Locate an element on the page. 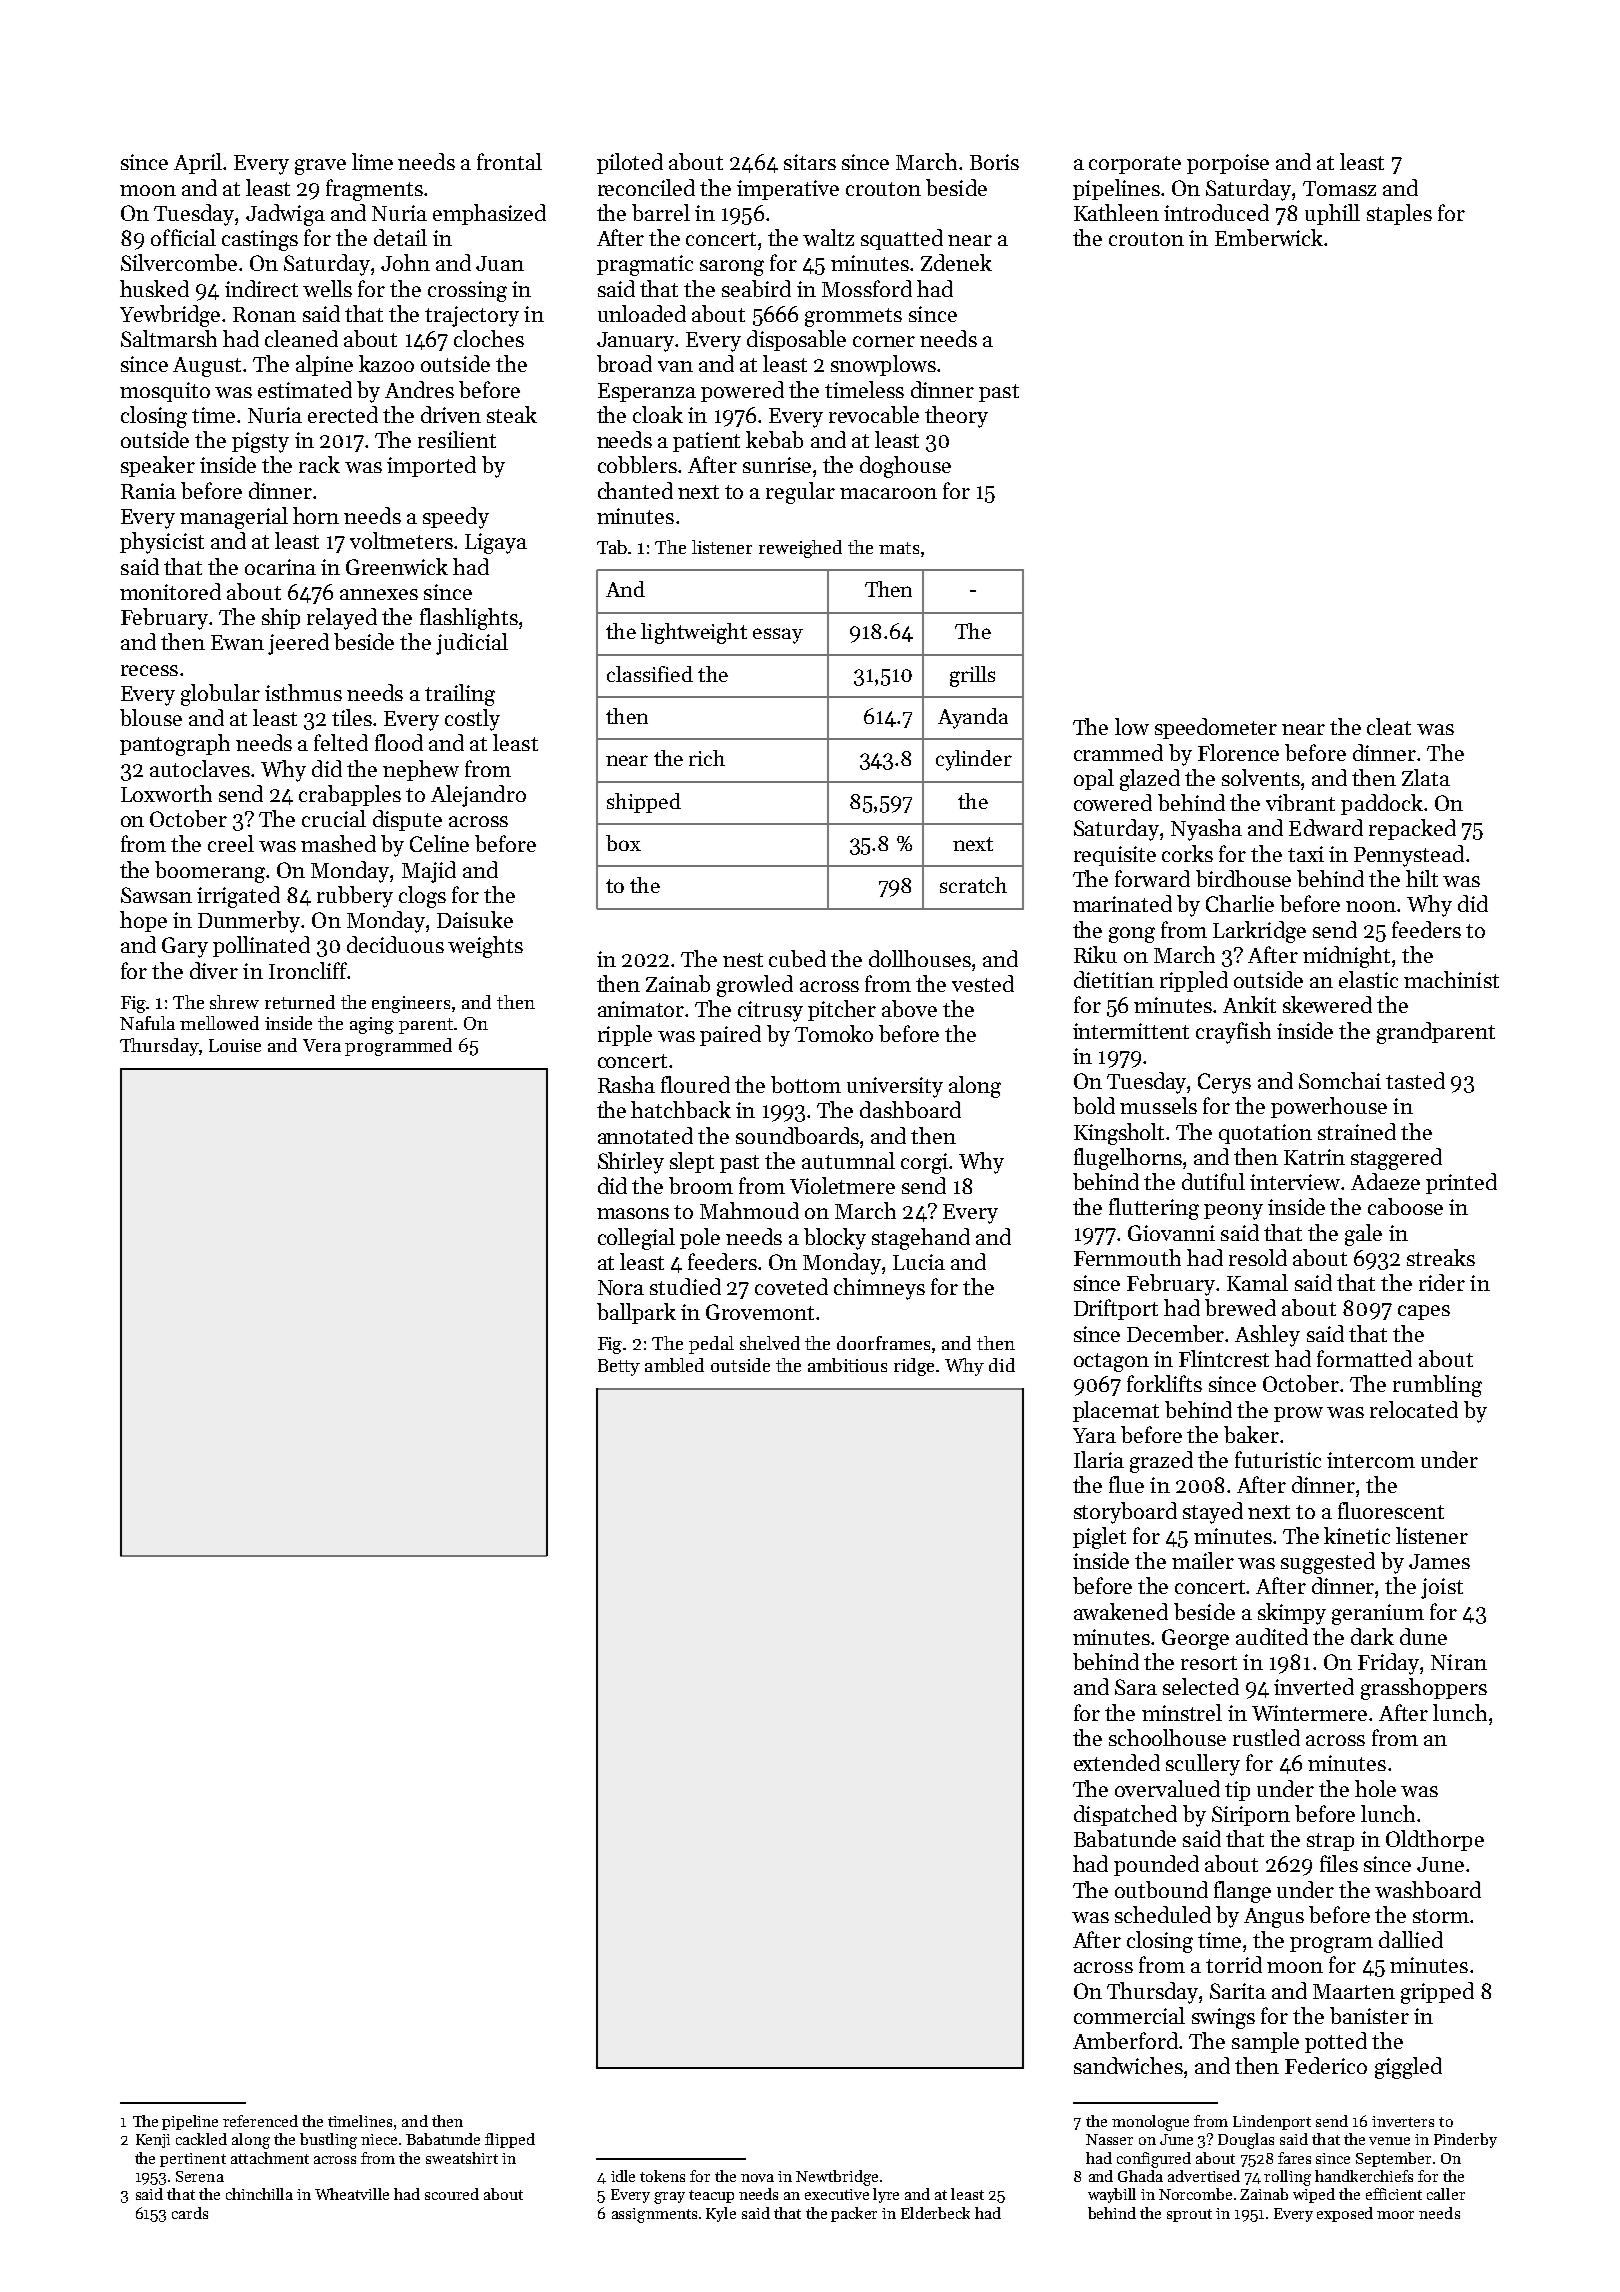 The width and height of the image is (1620, 2292). Louise is located at coordinates (235, 1045).
